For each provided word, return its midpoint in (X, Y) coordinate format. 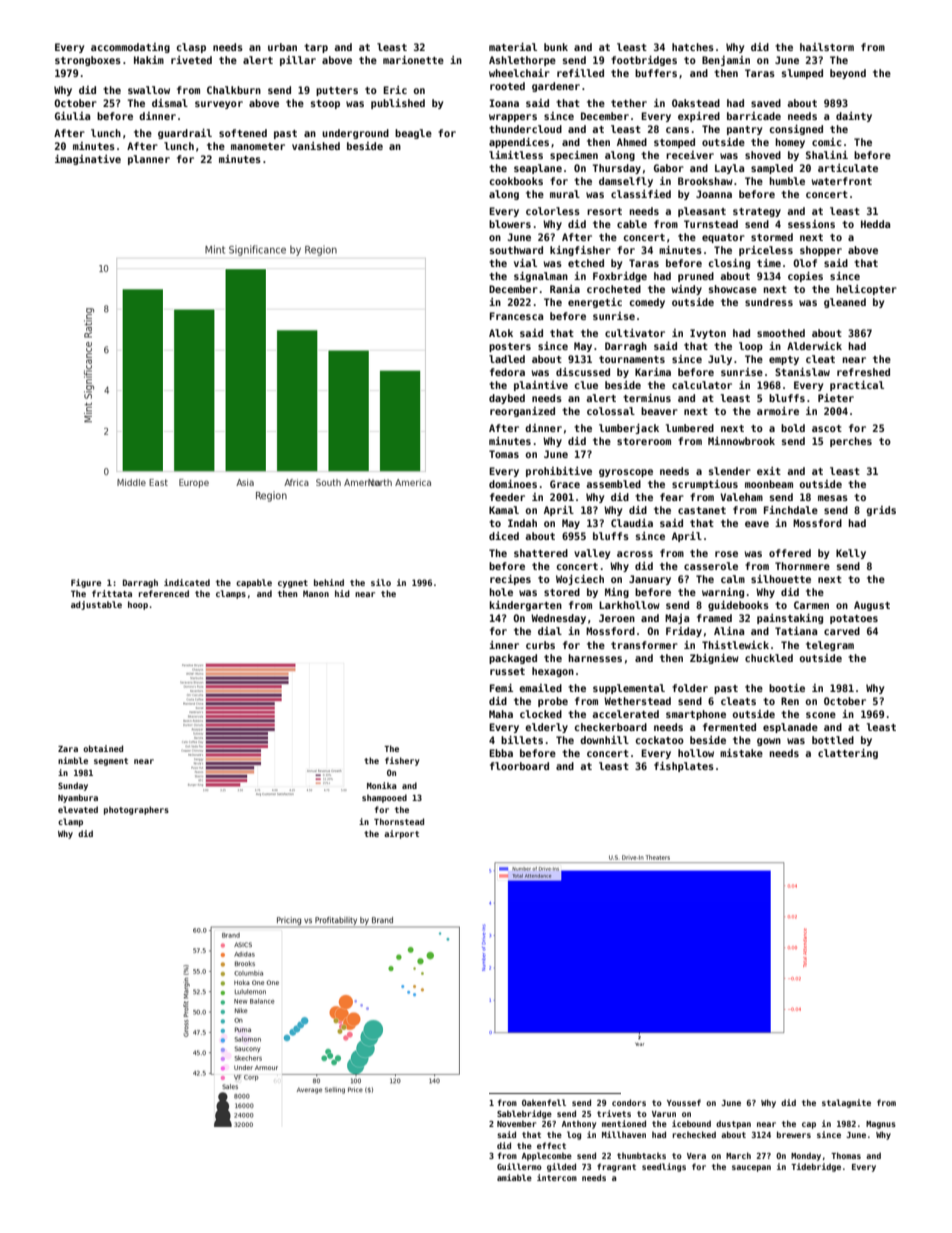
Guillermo (519, 1166)
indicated (187, 582)
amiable (514, 1177)
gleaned (845, 303)
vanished (316, 146)
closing (729, 264)
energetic (595, 303)
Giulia (72, 116)
